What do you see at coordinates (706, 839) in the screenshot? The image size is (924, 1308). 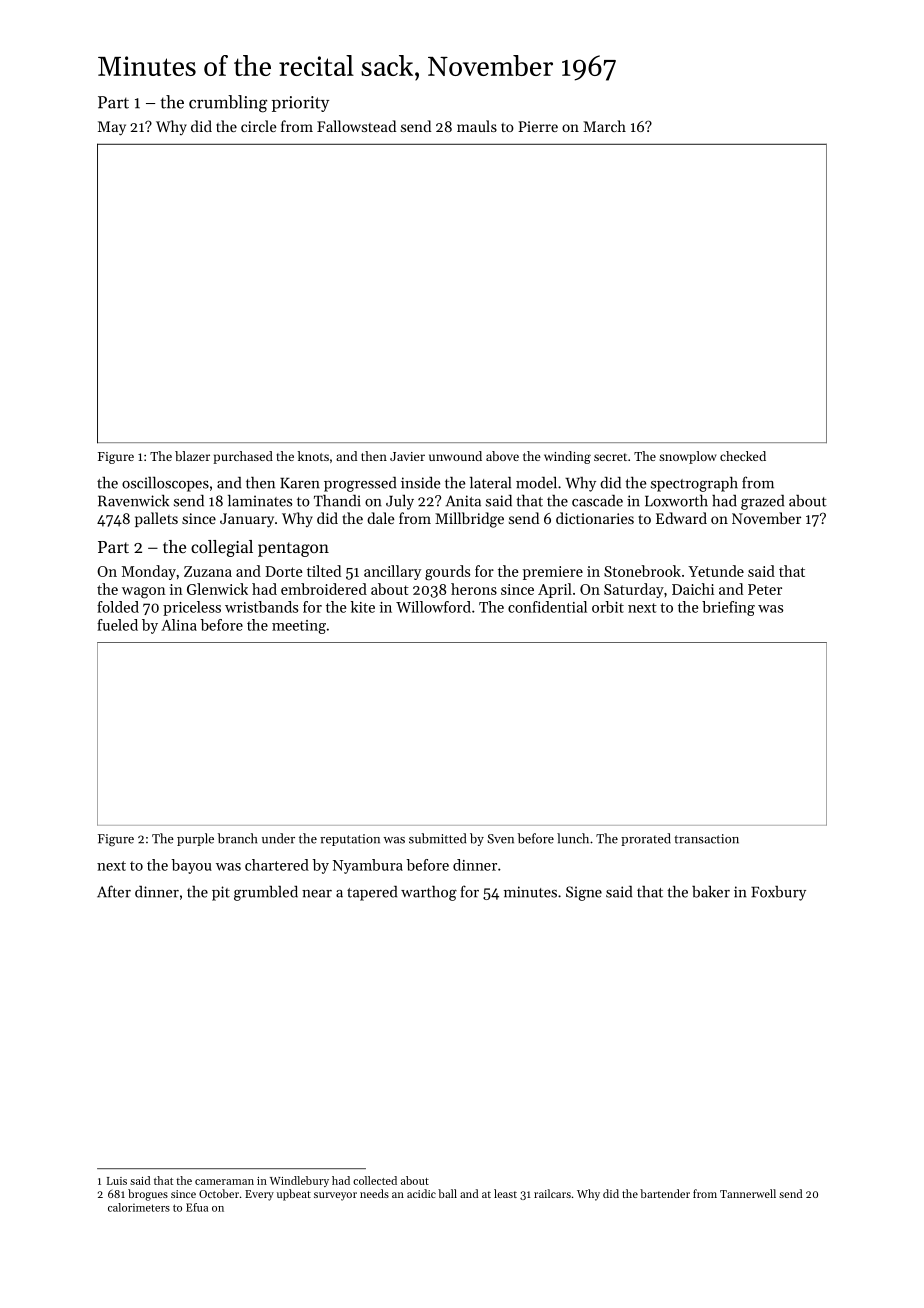 I see `transaction` at bounding box center [706, 839].
